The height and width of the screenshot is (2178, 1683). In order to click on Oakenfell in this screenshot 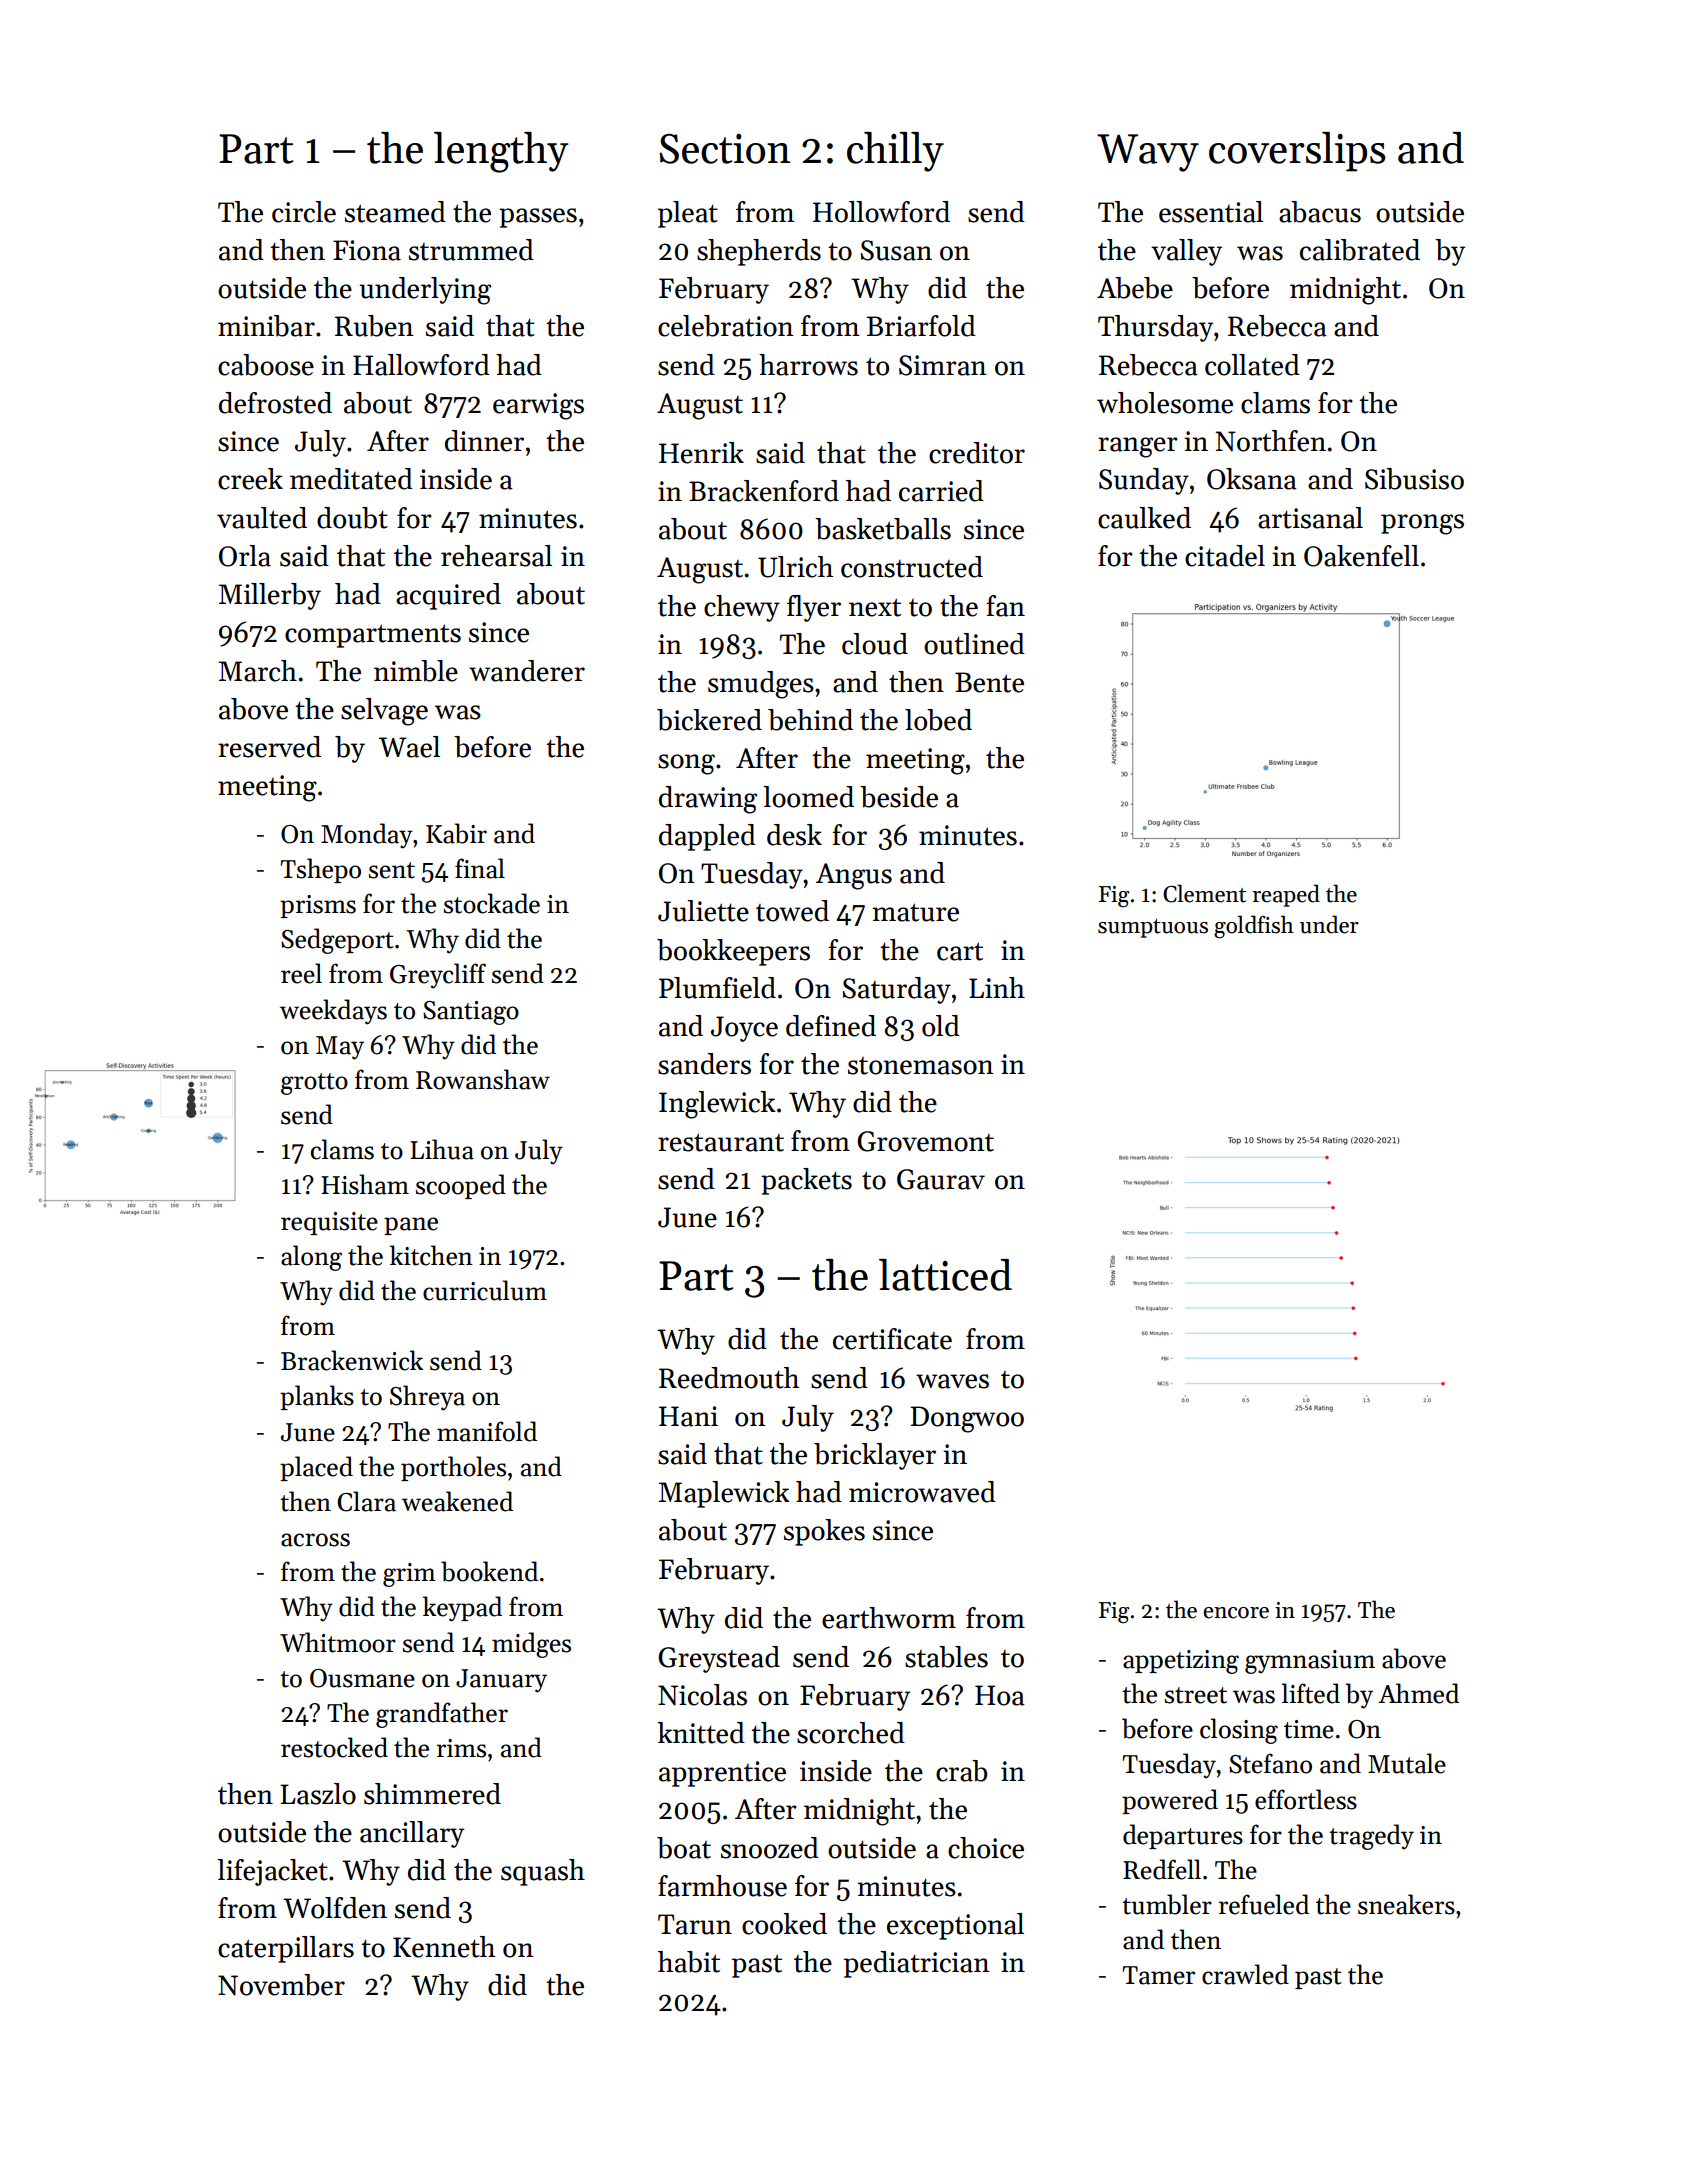, I will do `click(1361, 556)`.
